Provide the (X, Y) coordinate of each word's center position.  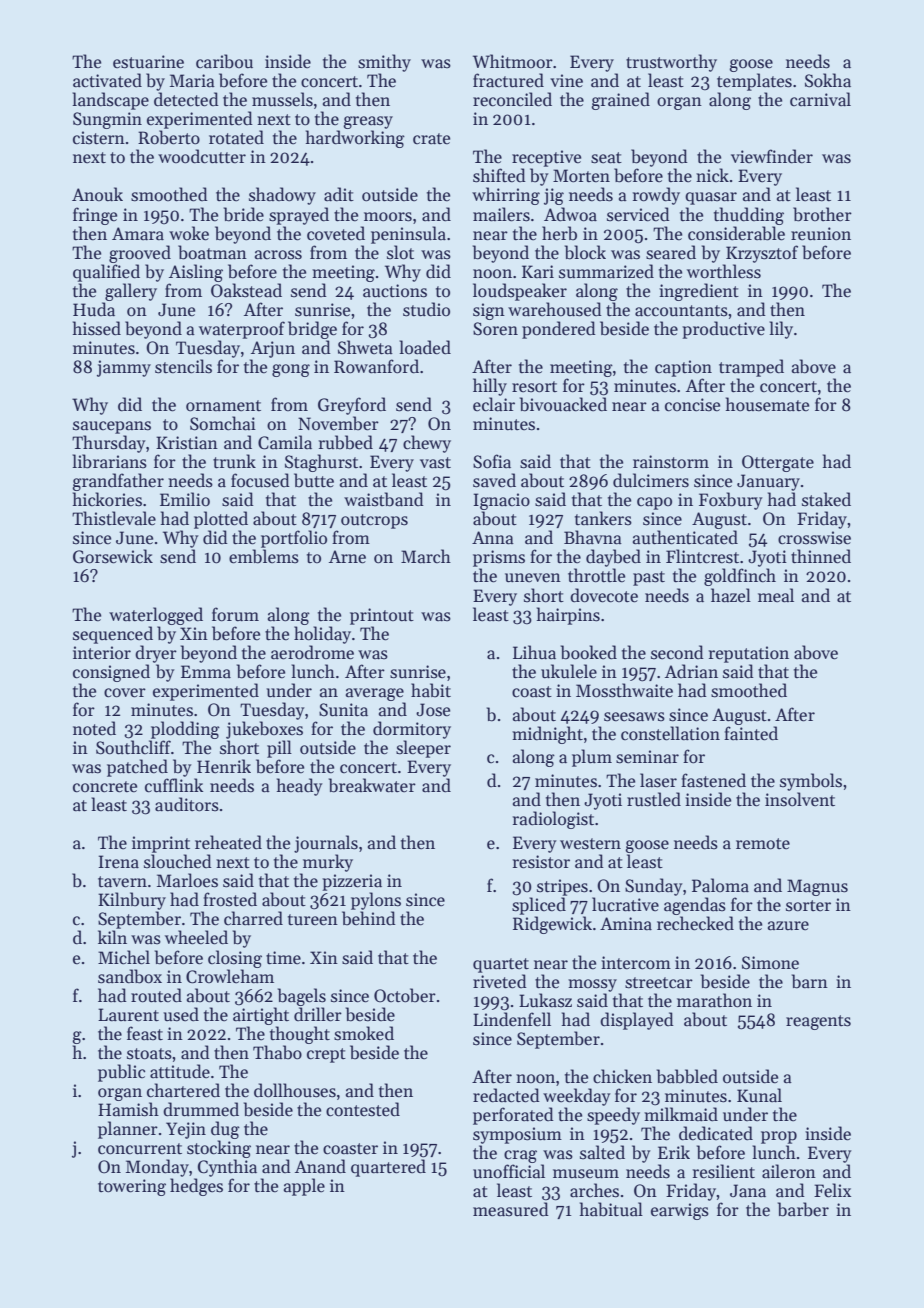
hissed (97, 328)
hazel (731, 595)
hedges (196, 1187)
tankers (603, 518)
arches (594, 1190)
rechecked (695, 923)
